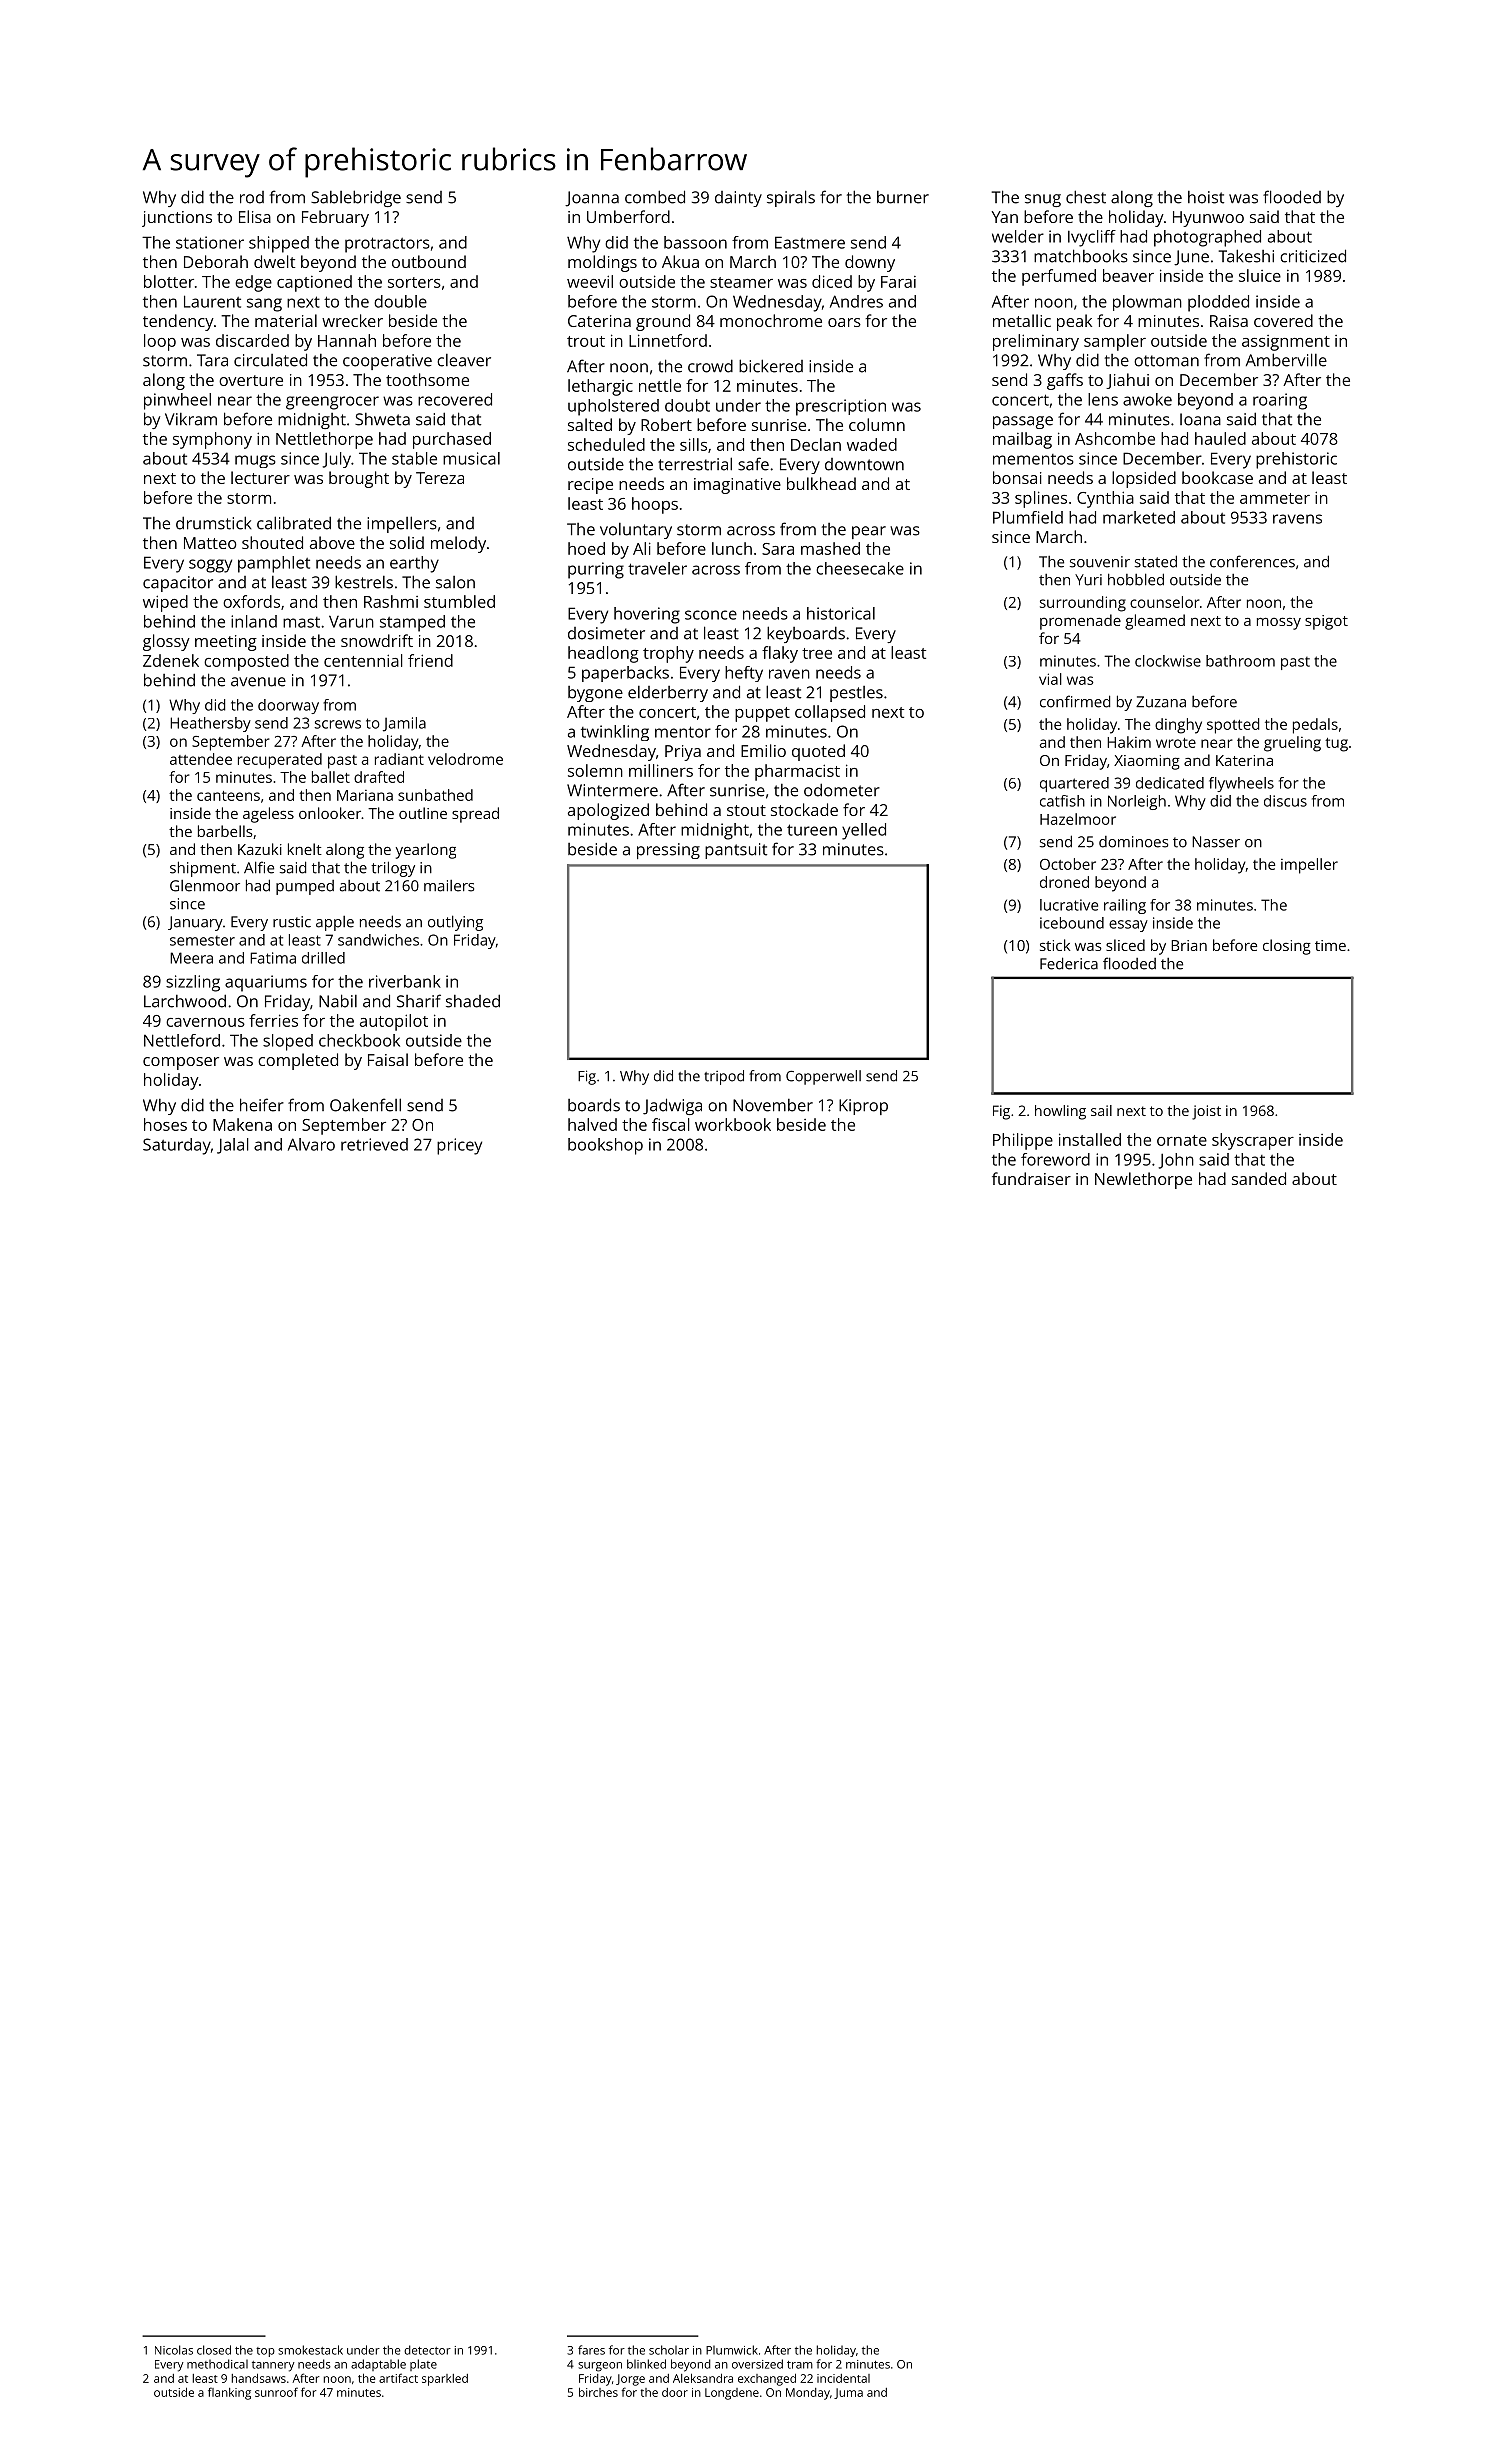  What do you see at coordinates (356, 198) in the image?
I see `Sablebridge` at bounding box center [356, 198].
